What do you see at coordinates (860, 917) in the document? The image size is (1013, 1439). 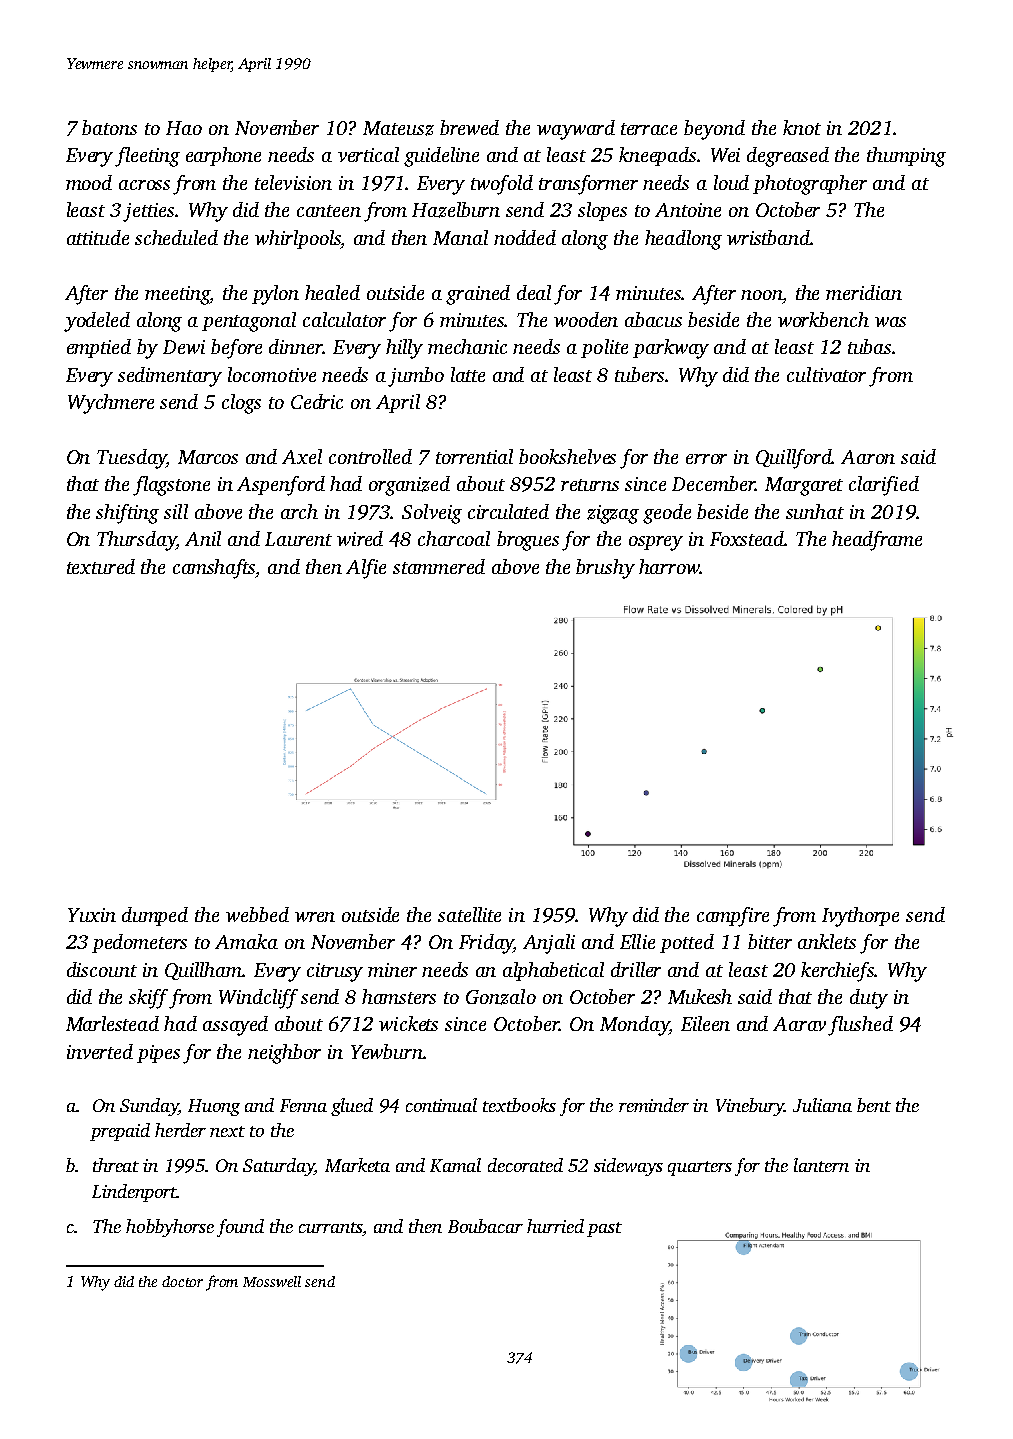 I see `Ivythorpe` at bounding box center [860, 917].
